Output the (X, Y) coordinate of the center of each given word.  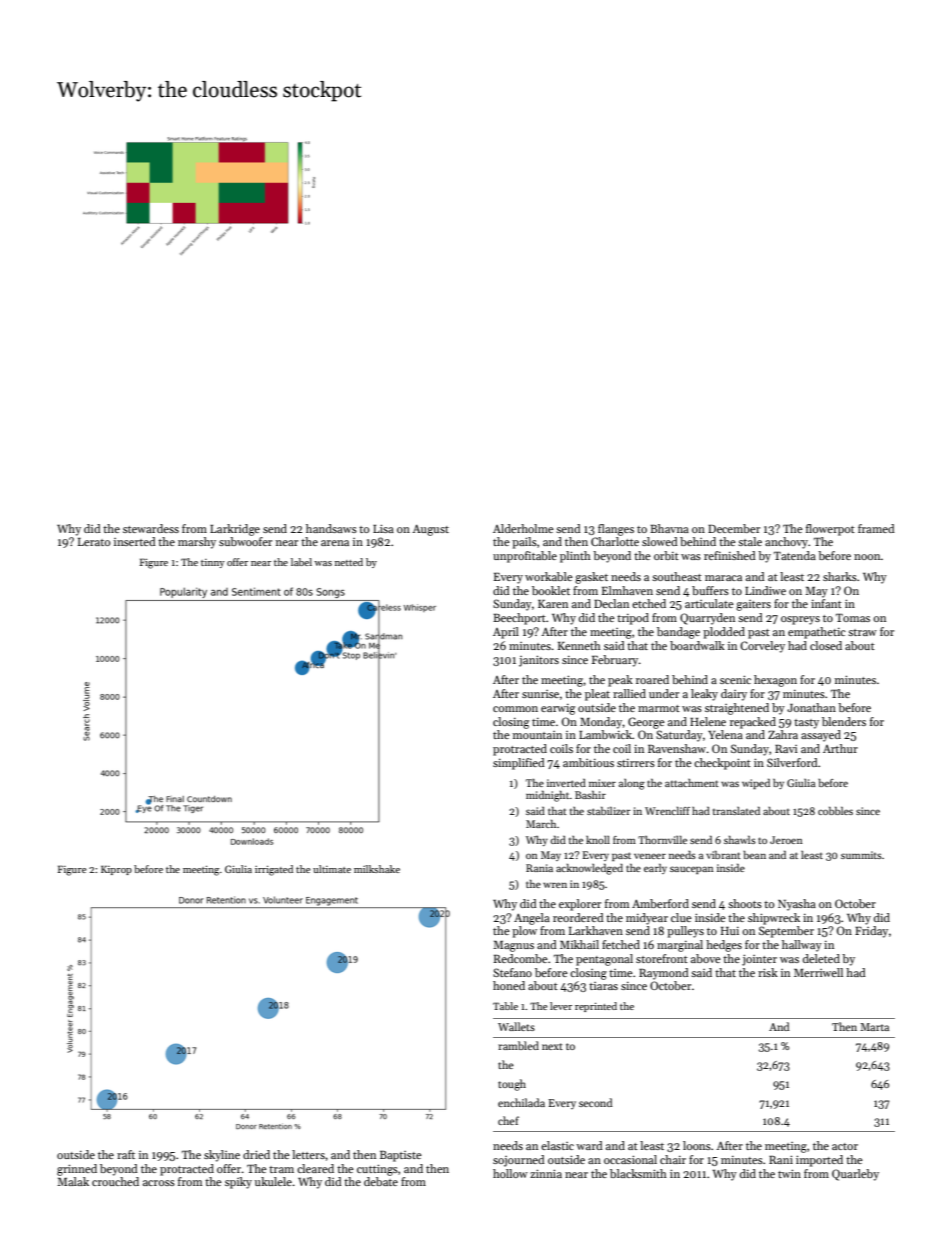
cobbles (835, 811)
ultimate (332, 869)
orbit (666, 555)
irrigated (274, 870)
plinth (575, 557)
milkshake (377, 869)
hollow (510, 1173)
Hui (730, 931)
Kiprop (116, 870)
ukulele (273, 1181)
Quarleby (855, 1175)
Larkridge (235, 530)
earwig (558, 709)
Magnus (513, 946)
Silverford (792, 762)
